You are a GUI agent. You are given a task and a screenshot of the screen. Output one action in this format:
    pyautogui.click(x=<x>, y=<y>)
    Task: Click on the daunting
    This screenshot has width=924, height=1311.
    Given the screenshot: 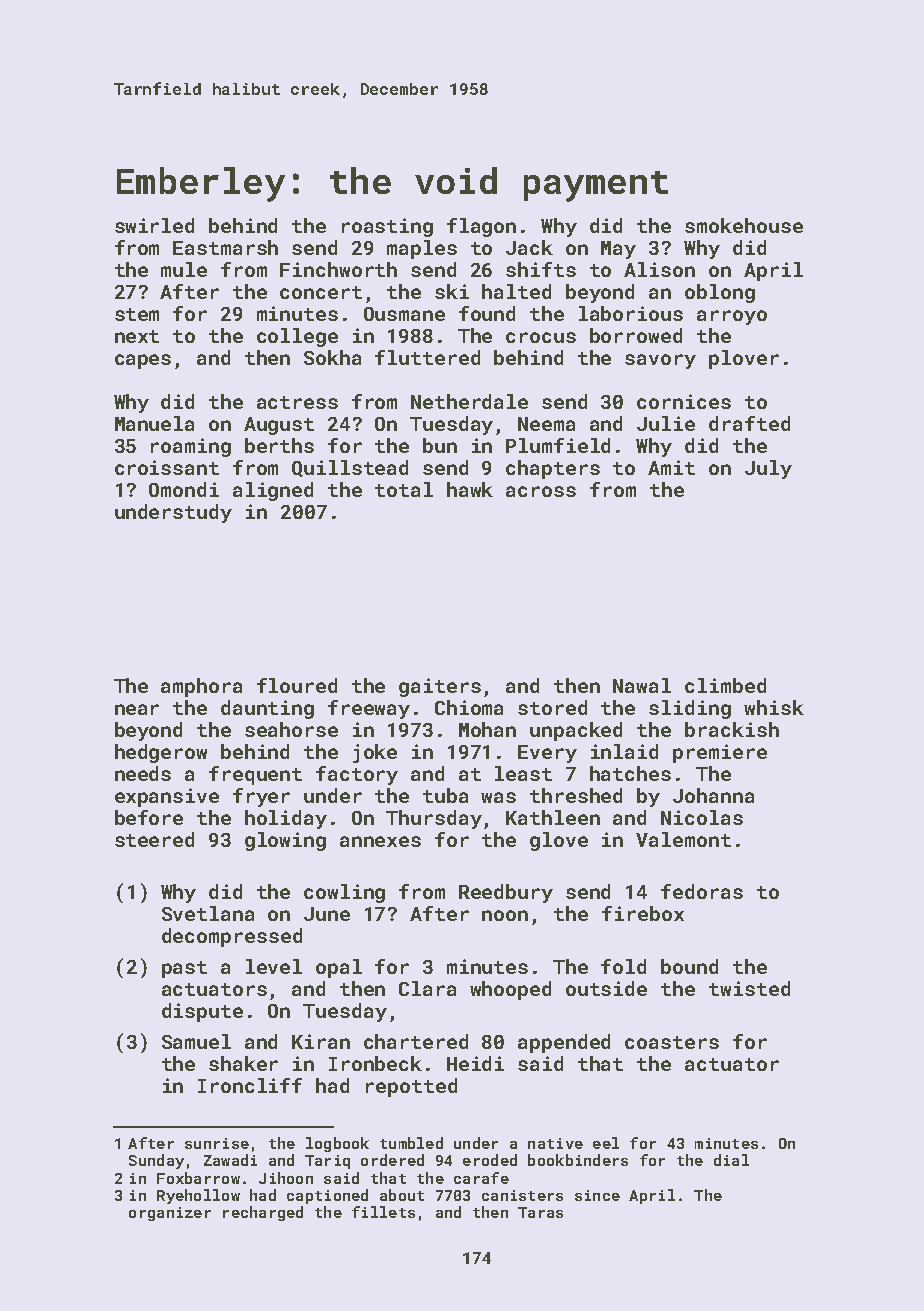 What is the action you would take?
    pyautogui.click(x=267, y=709)
